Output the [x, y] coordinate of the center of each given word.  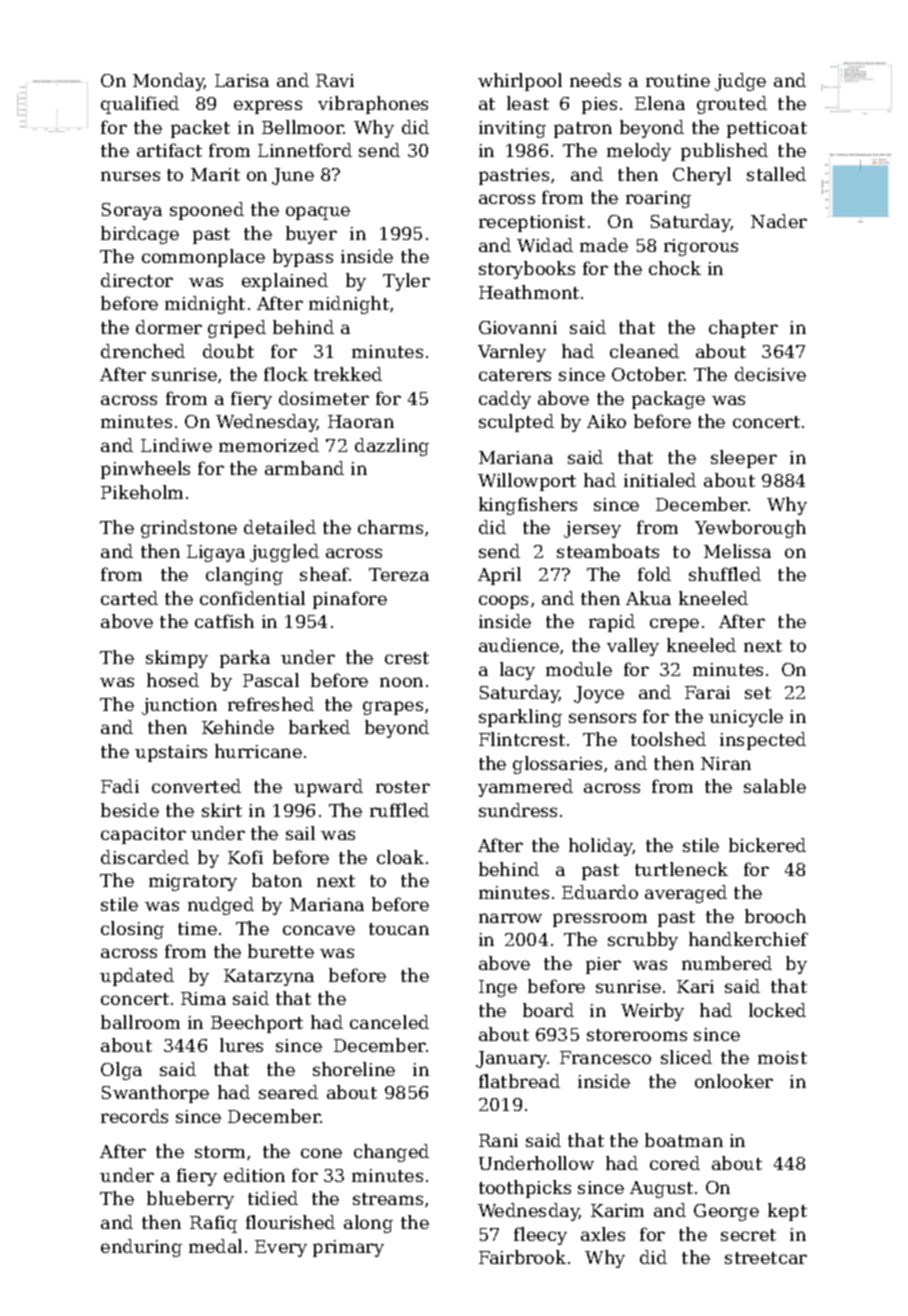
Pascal [271, 680]
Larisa [242, 80]
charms [390, 527]
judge [740, 82]
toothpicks [525, 1189]
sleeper [744, 459]
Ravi [335, 80]
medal [215, 1246]
